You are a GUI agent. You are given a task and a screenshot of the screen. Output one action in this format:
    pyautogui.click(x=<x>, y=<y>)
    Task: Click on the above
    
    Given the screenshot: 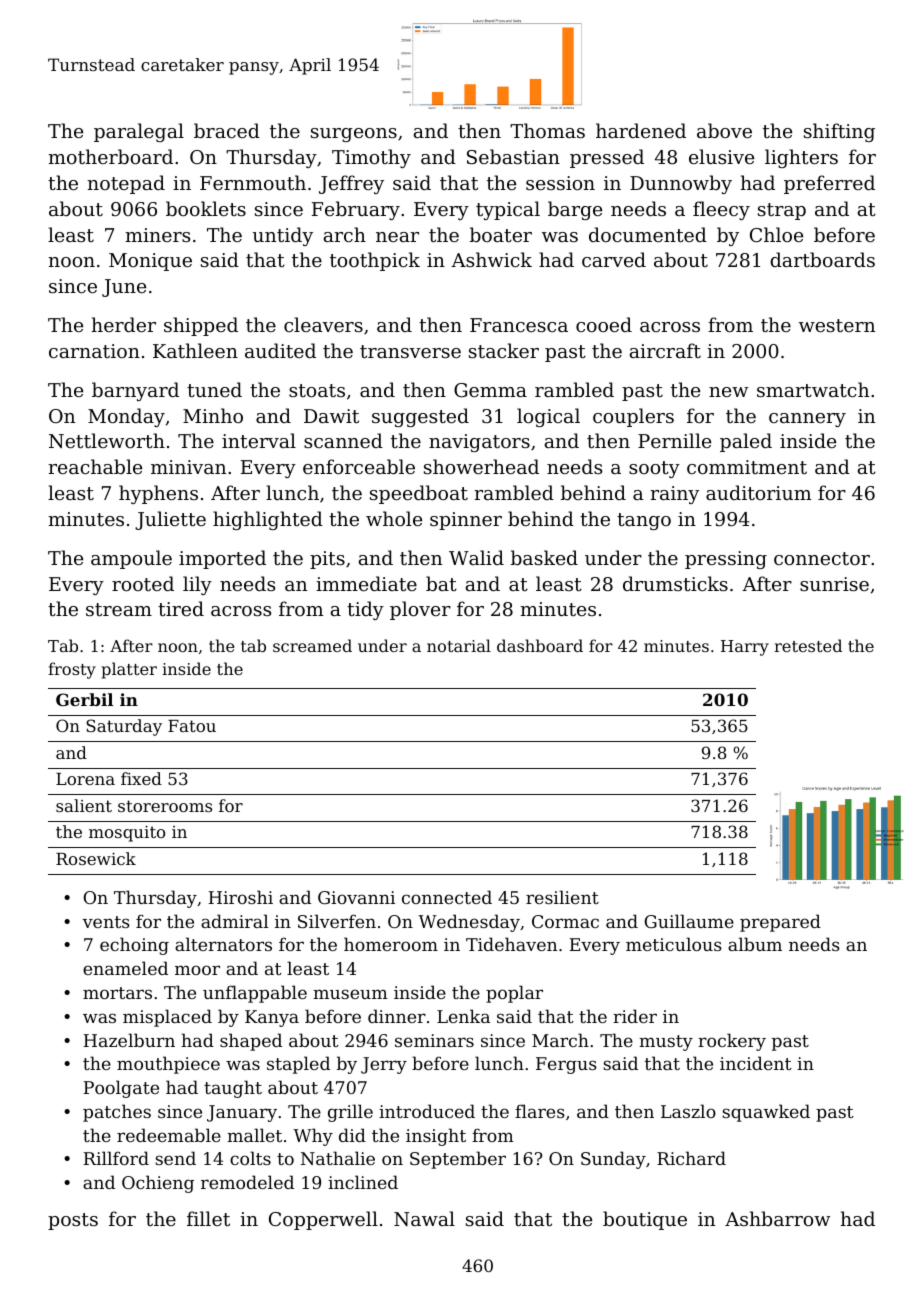 What is the action you would take?
    pyautogui.click(x=724, y=130)
